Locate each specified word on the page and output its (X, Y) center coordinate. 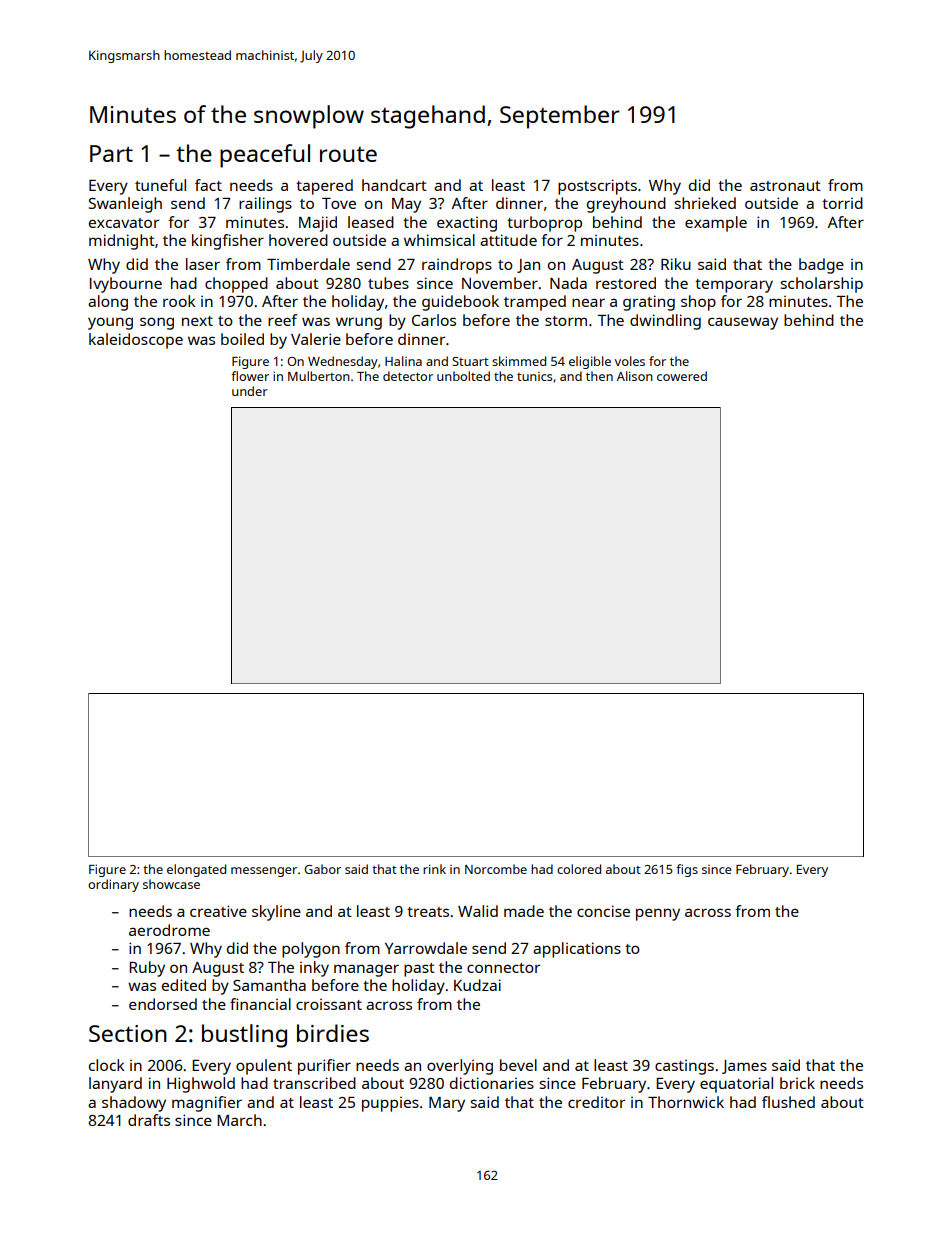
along (108, 303)
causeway (743, 323)
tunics (534, 376)
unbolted (463, 376)
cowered (682, 376)
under (250, 391)
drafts (149, 1120)
